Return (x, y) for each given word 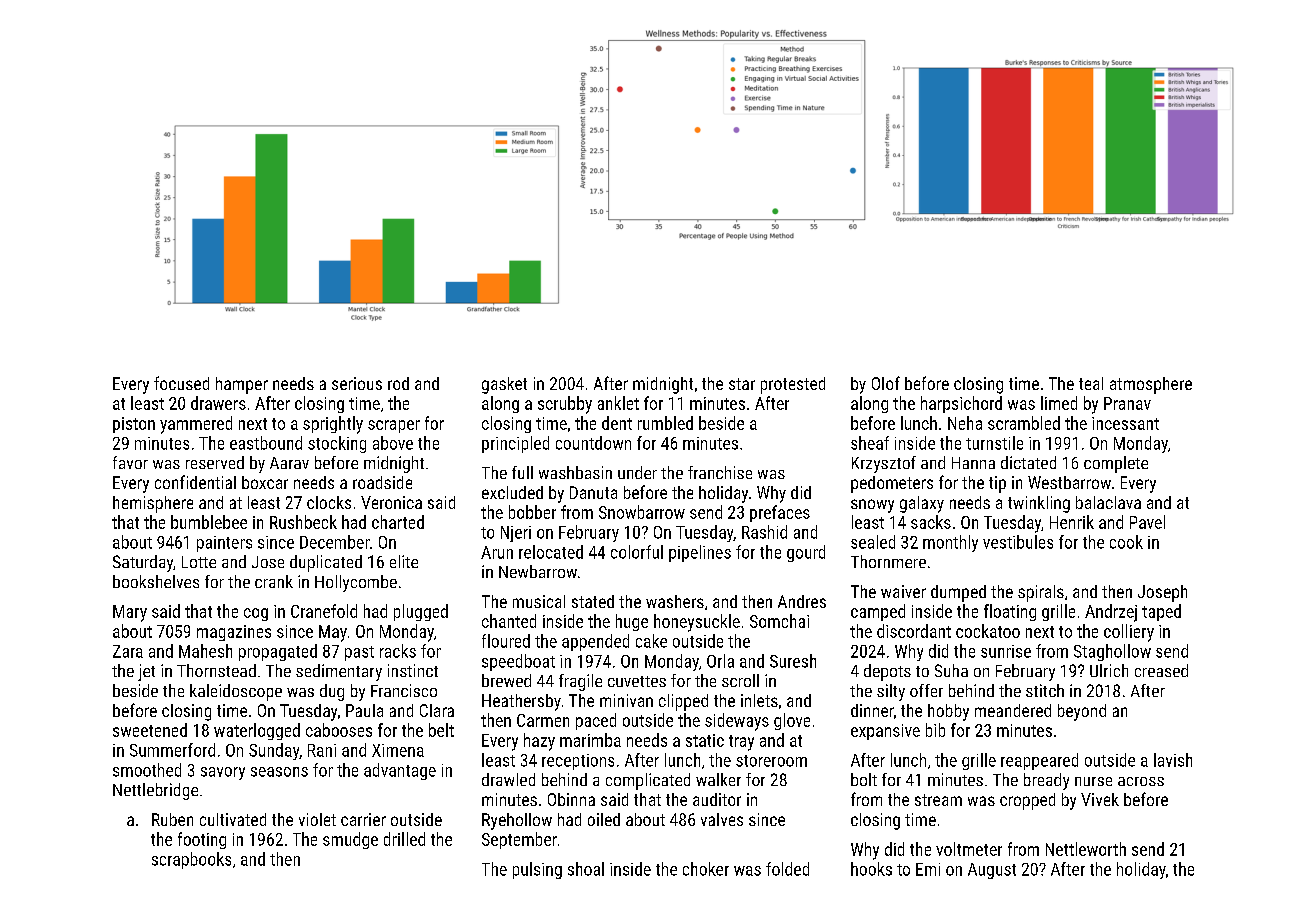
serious (357, 383)
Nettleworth (1086, 849)
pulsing (537, 870)
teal (1091, 383)
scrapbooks (191, 860)
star (742, 384)
